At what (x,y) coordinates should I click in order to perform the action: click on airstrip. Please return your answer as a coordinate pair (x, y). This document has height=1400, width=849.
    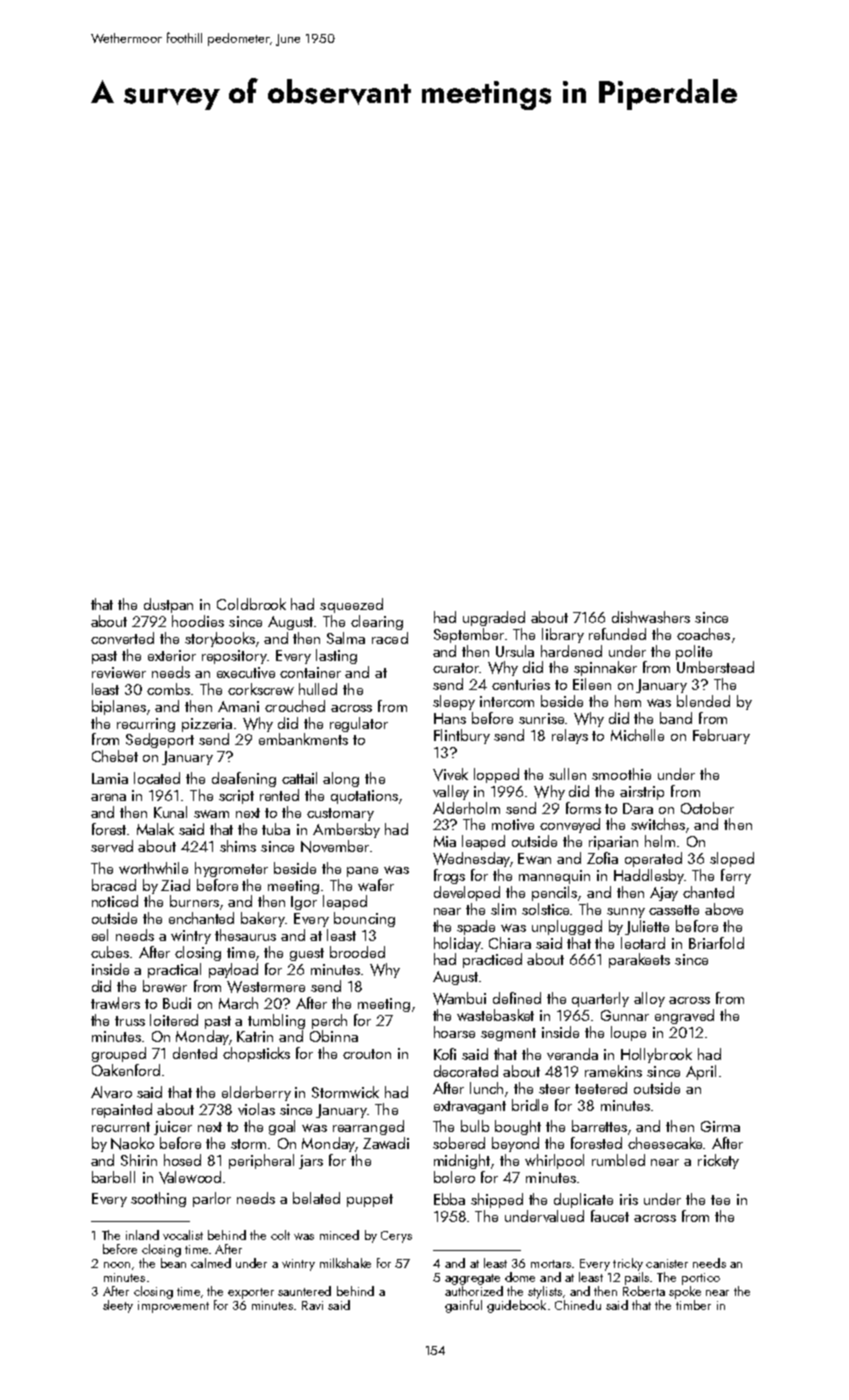
    Looking at the image, I should click on (642, 793).
